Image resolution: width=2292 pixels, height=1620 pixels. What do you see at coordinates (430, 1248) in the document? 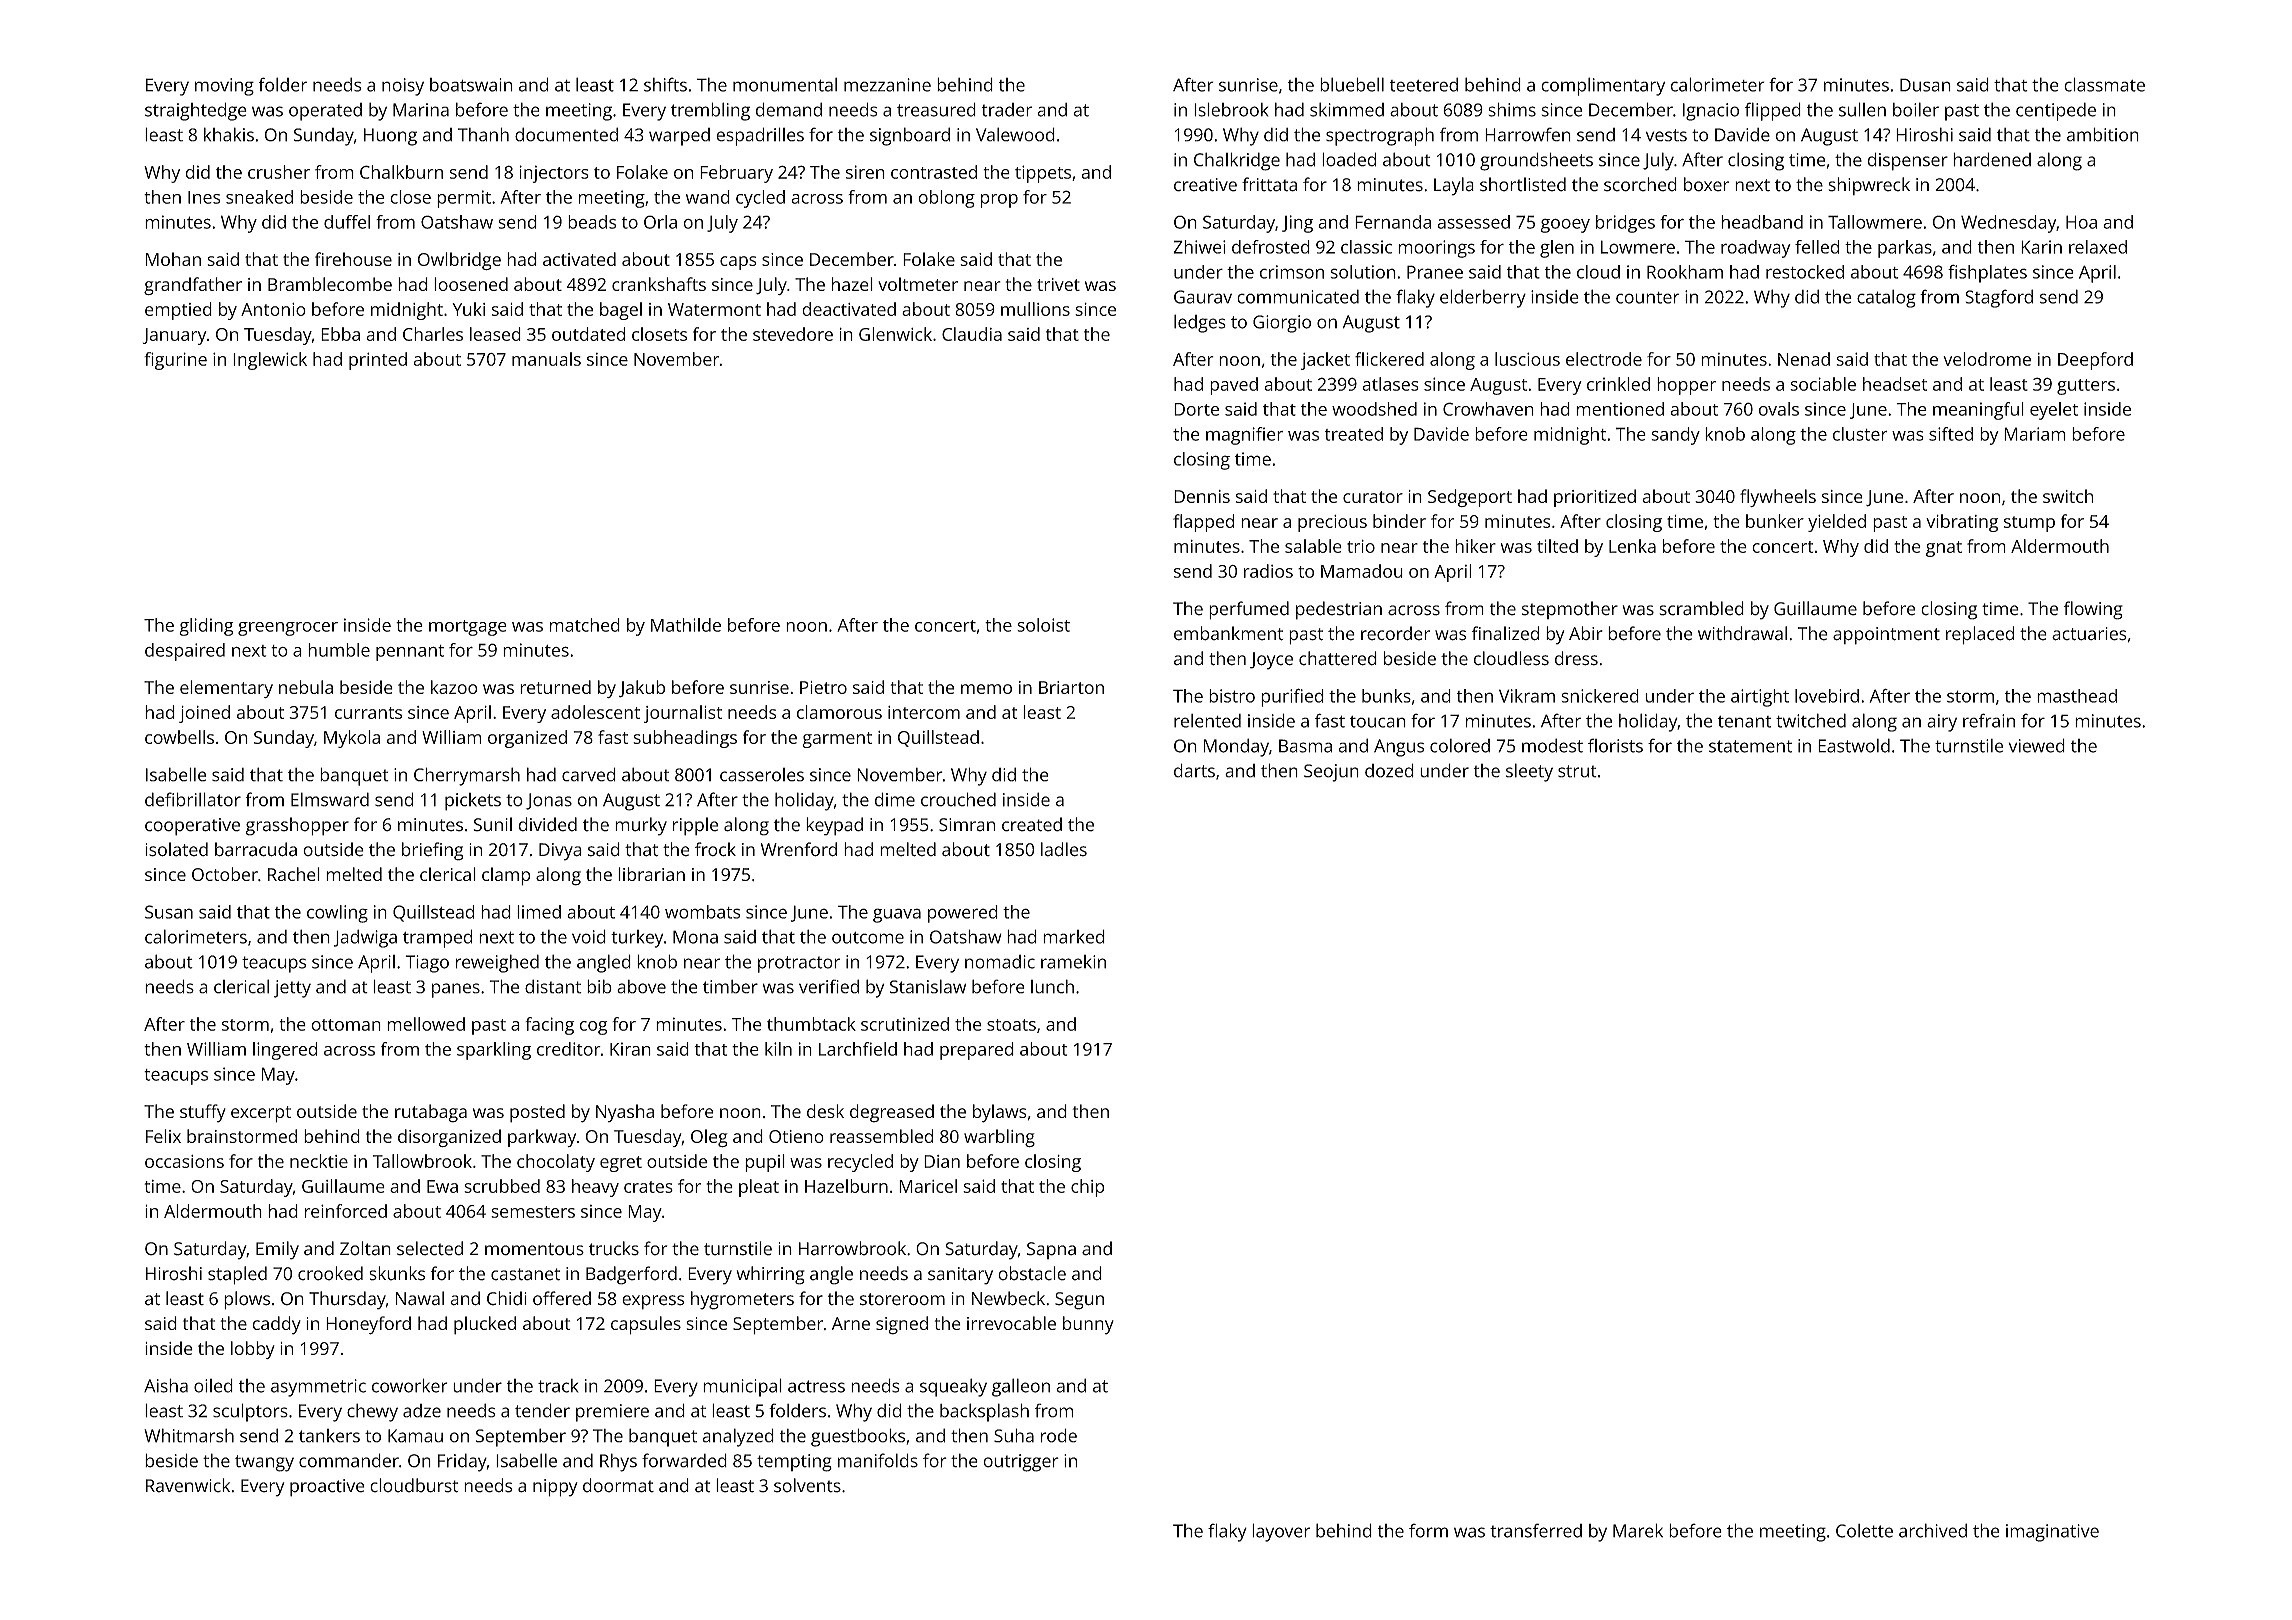
I see `selected` at bounding box center [430, 1248].
